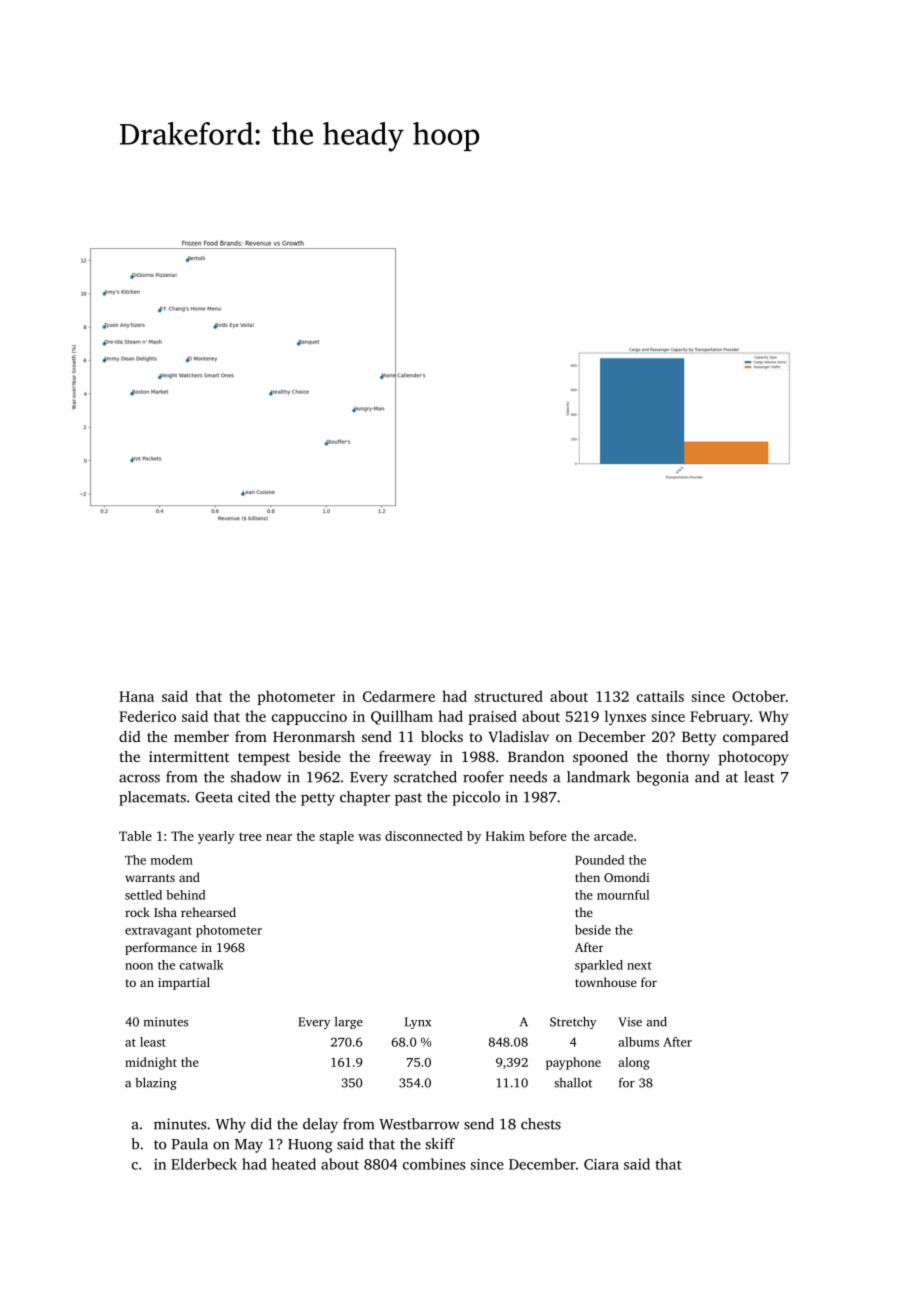 This page has width=908, height=1316. What do you see at coordinates (623, 895) in the page?
I see `mournful` at bounding box center [623, 895].
